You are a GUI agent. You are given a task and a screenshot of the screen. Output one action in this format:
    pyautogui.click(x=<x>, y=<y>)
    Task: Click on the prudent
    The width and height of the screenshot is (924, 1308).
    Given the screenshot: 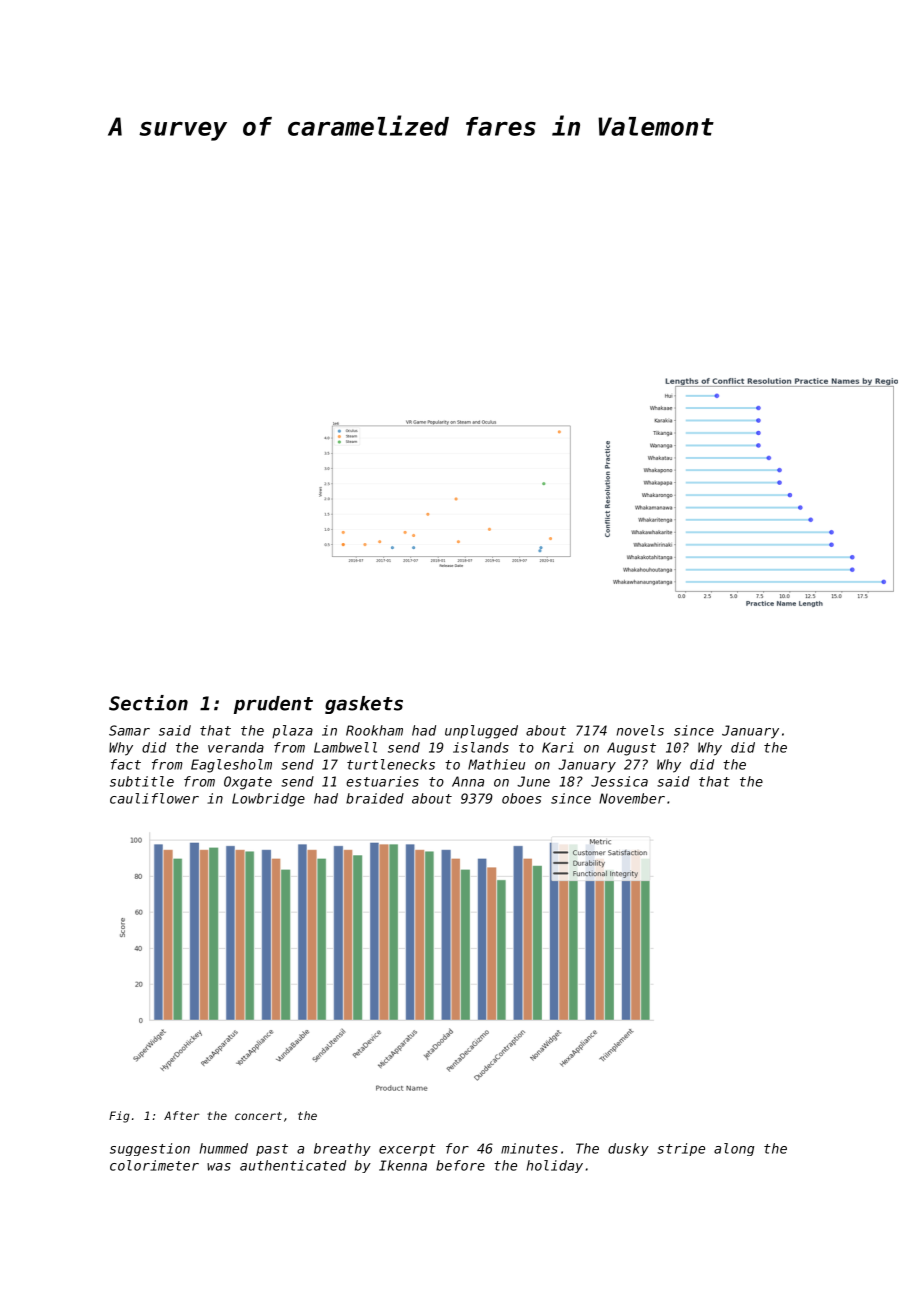 What is the action you would take?
    pyautogui.click(x=273, y=705)
